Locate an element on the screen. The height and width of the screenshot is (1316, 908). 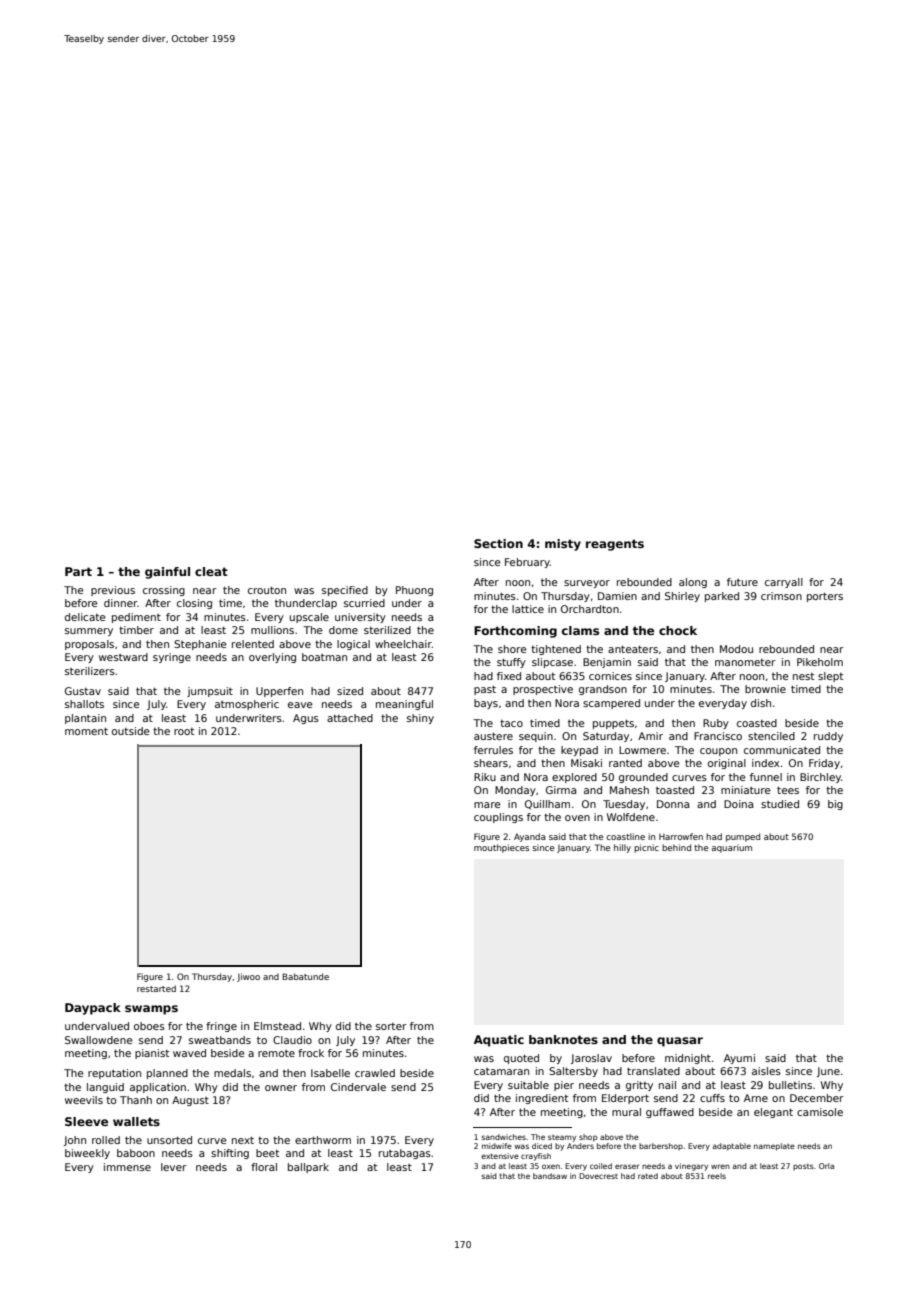
reels is located at coordinates (717, 1176).
